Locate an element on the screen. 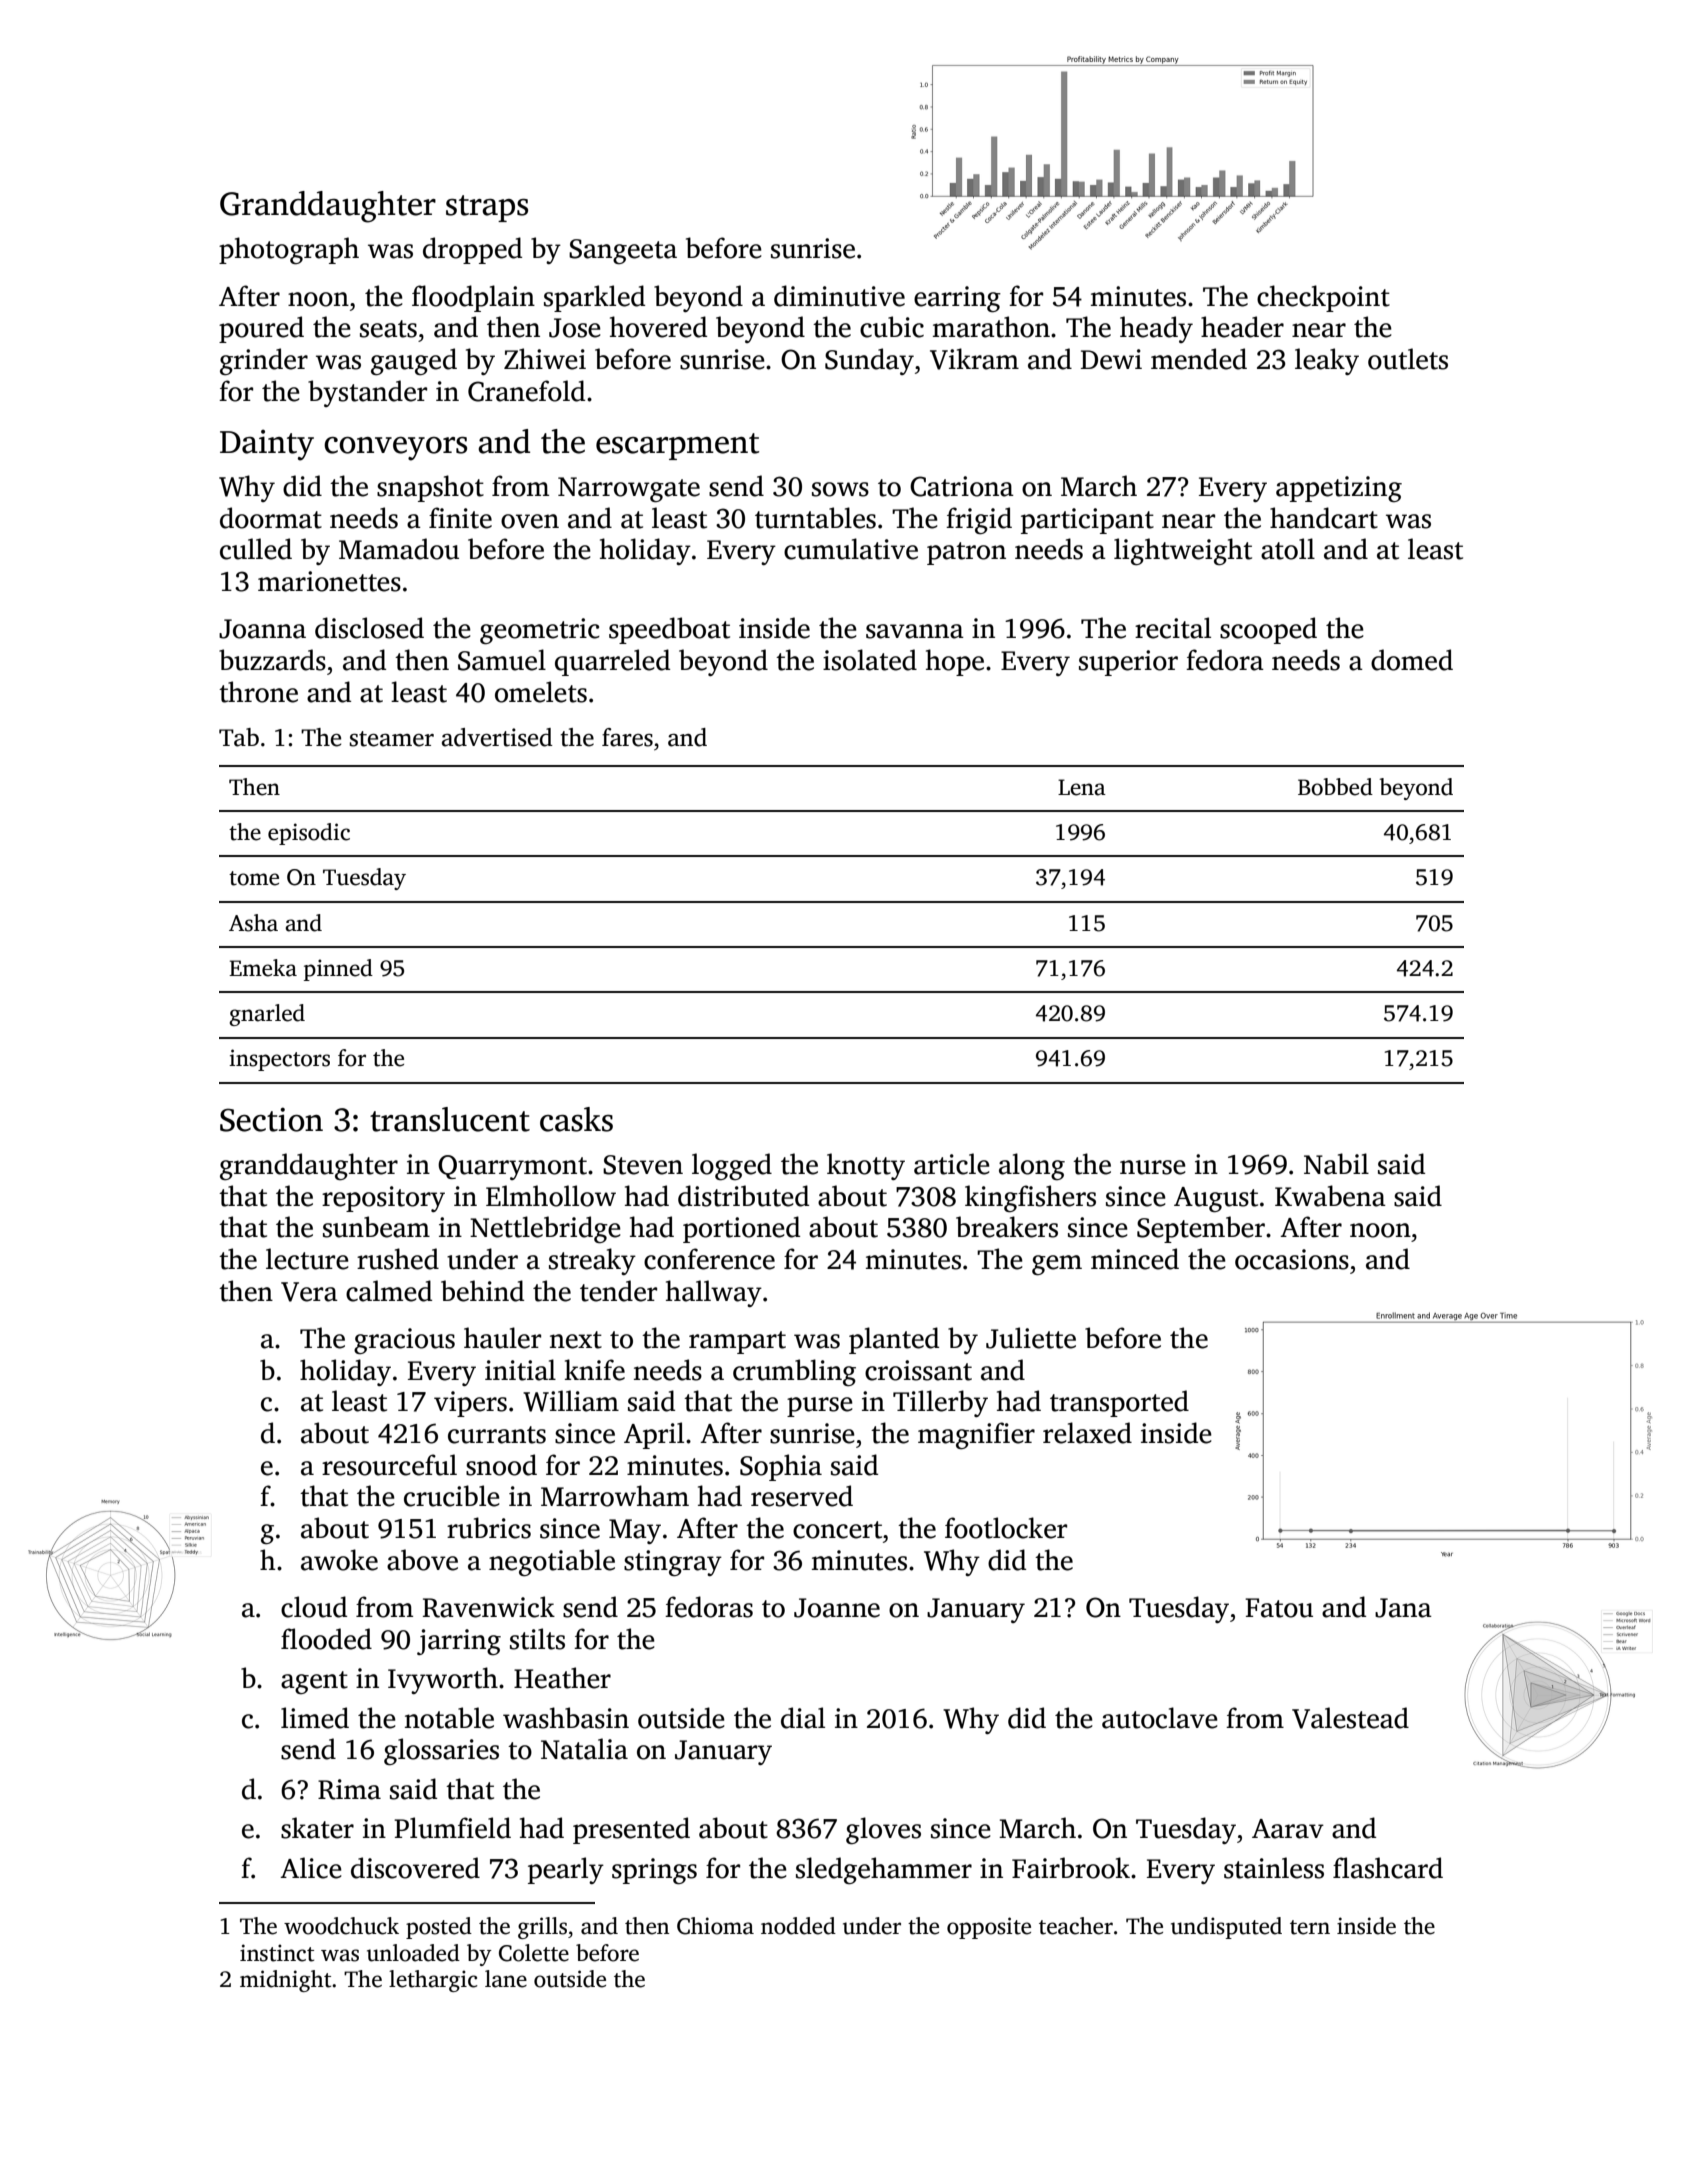 This screenshot has height=2178, width=1683. Samuel is located at coordinates (502, 660).
